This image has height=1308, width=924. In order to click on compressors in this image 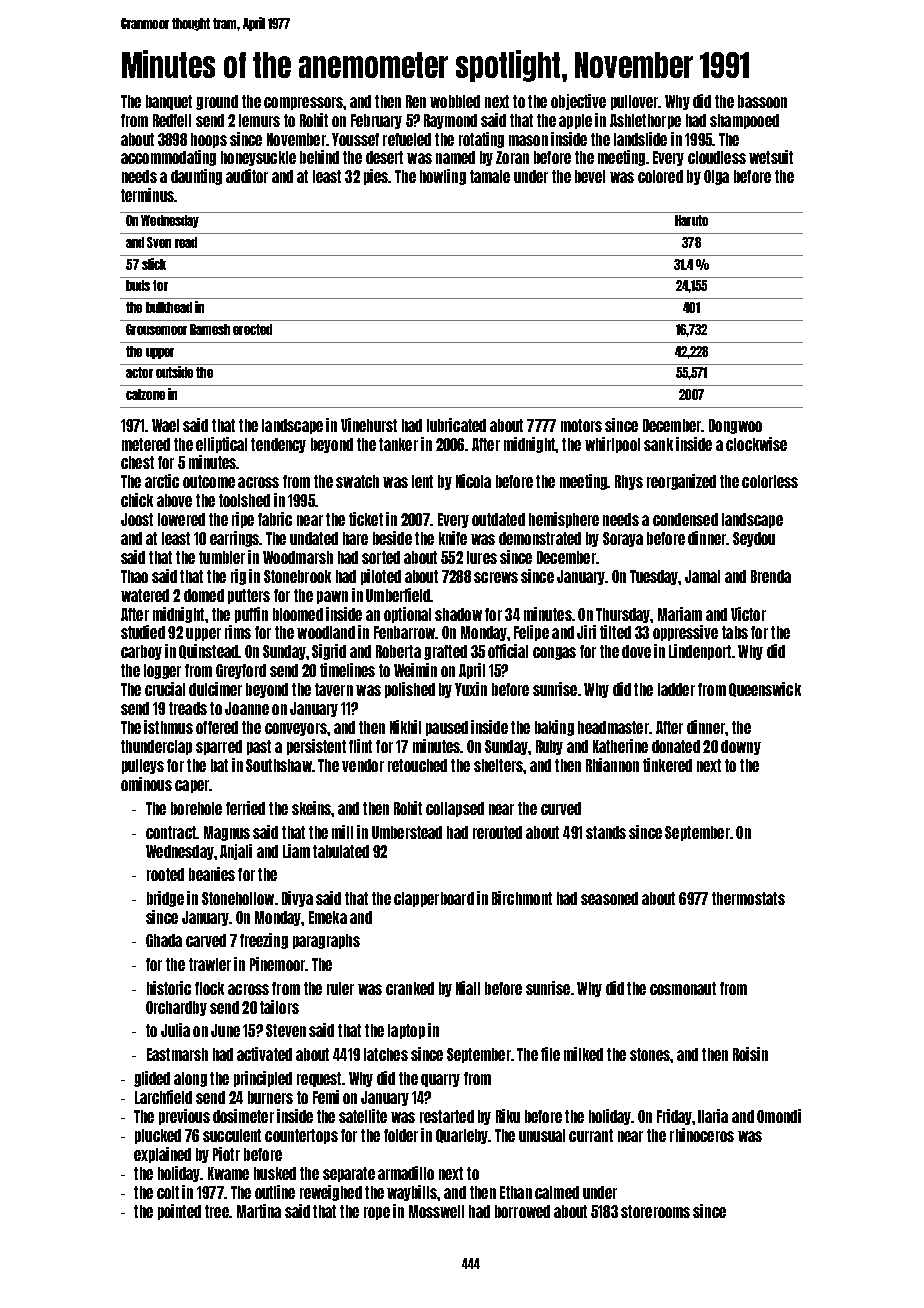, I will do `click(303, 103)`.
